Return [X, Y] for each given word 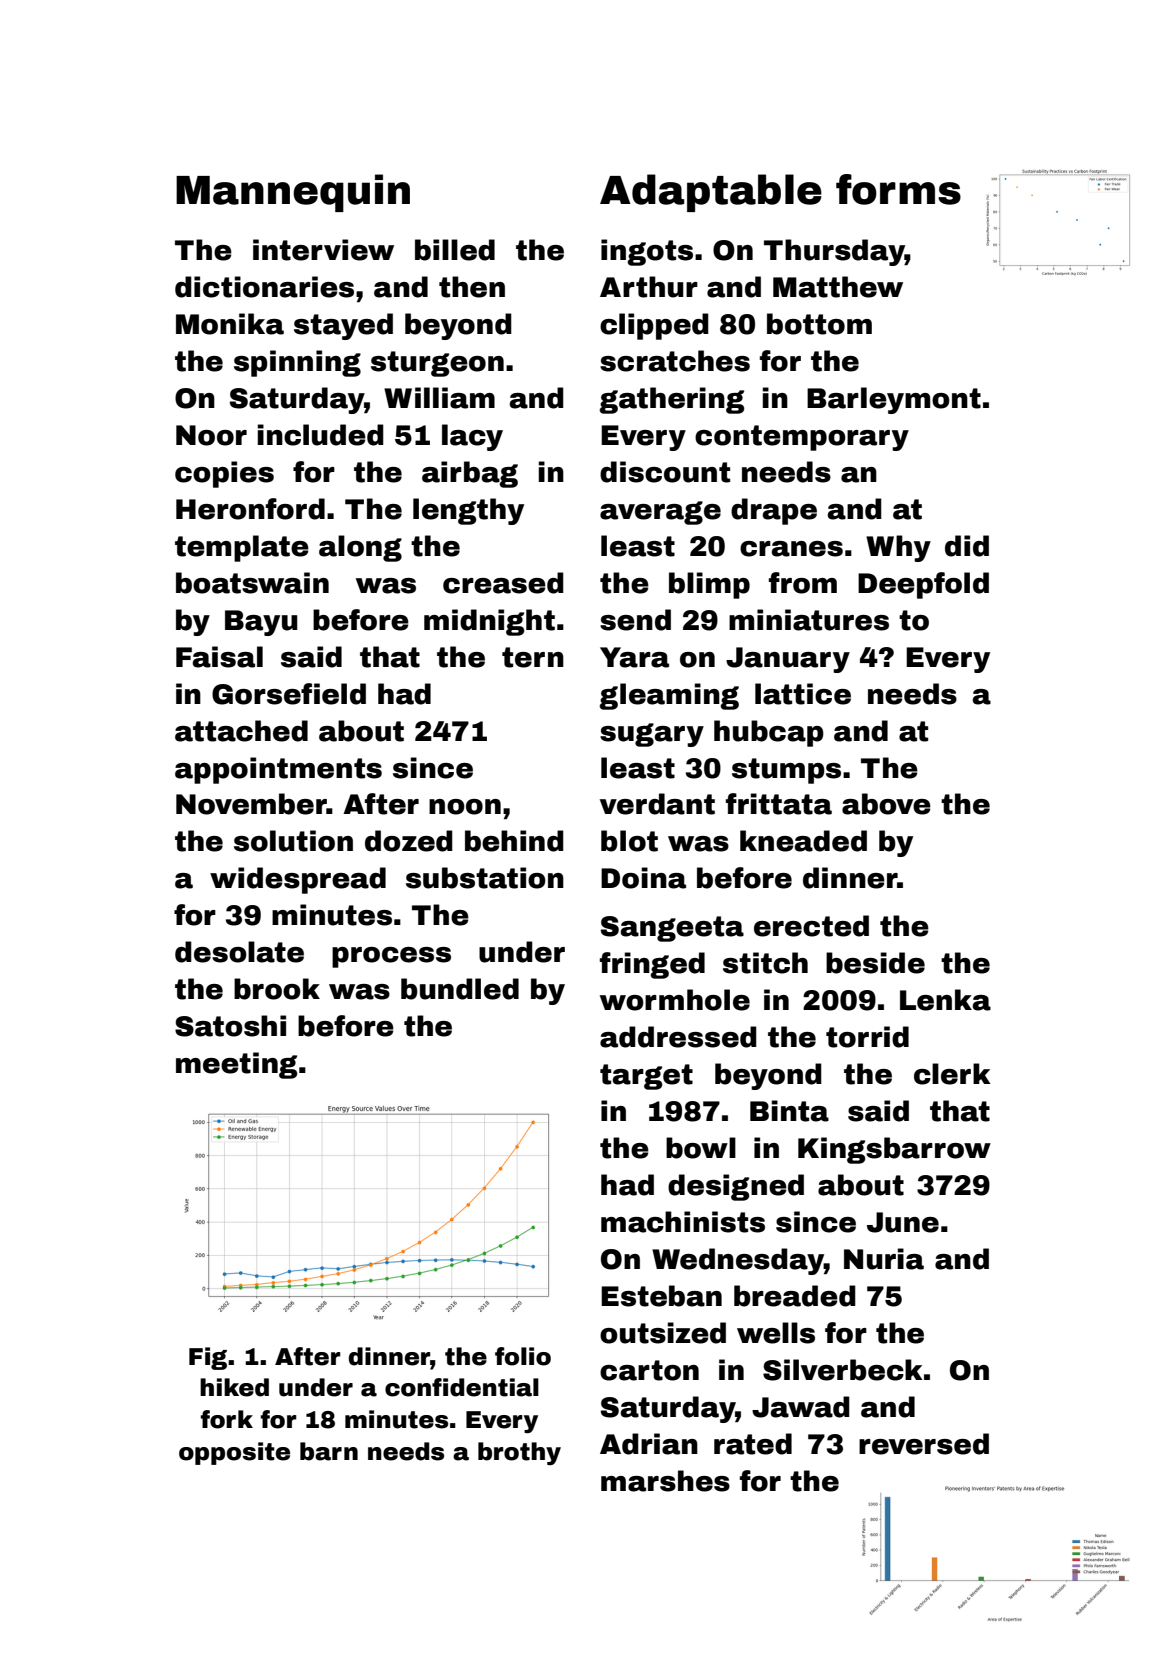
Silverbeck [843, 1370]
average [660, 513]
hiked [234, 1387]
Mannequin [293, 193]
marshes [665, 1481]
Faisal [219, 657]
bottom [819, 324]
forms [898, 189]
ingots [647, 252]
